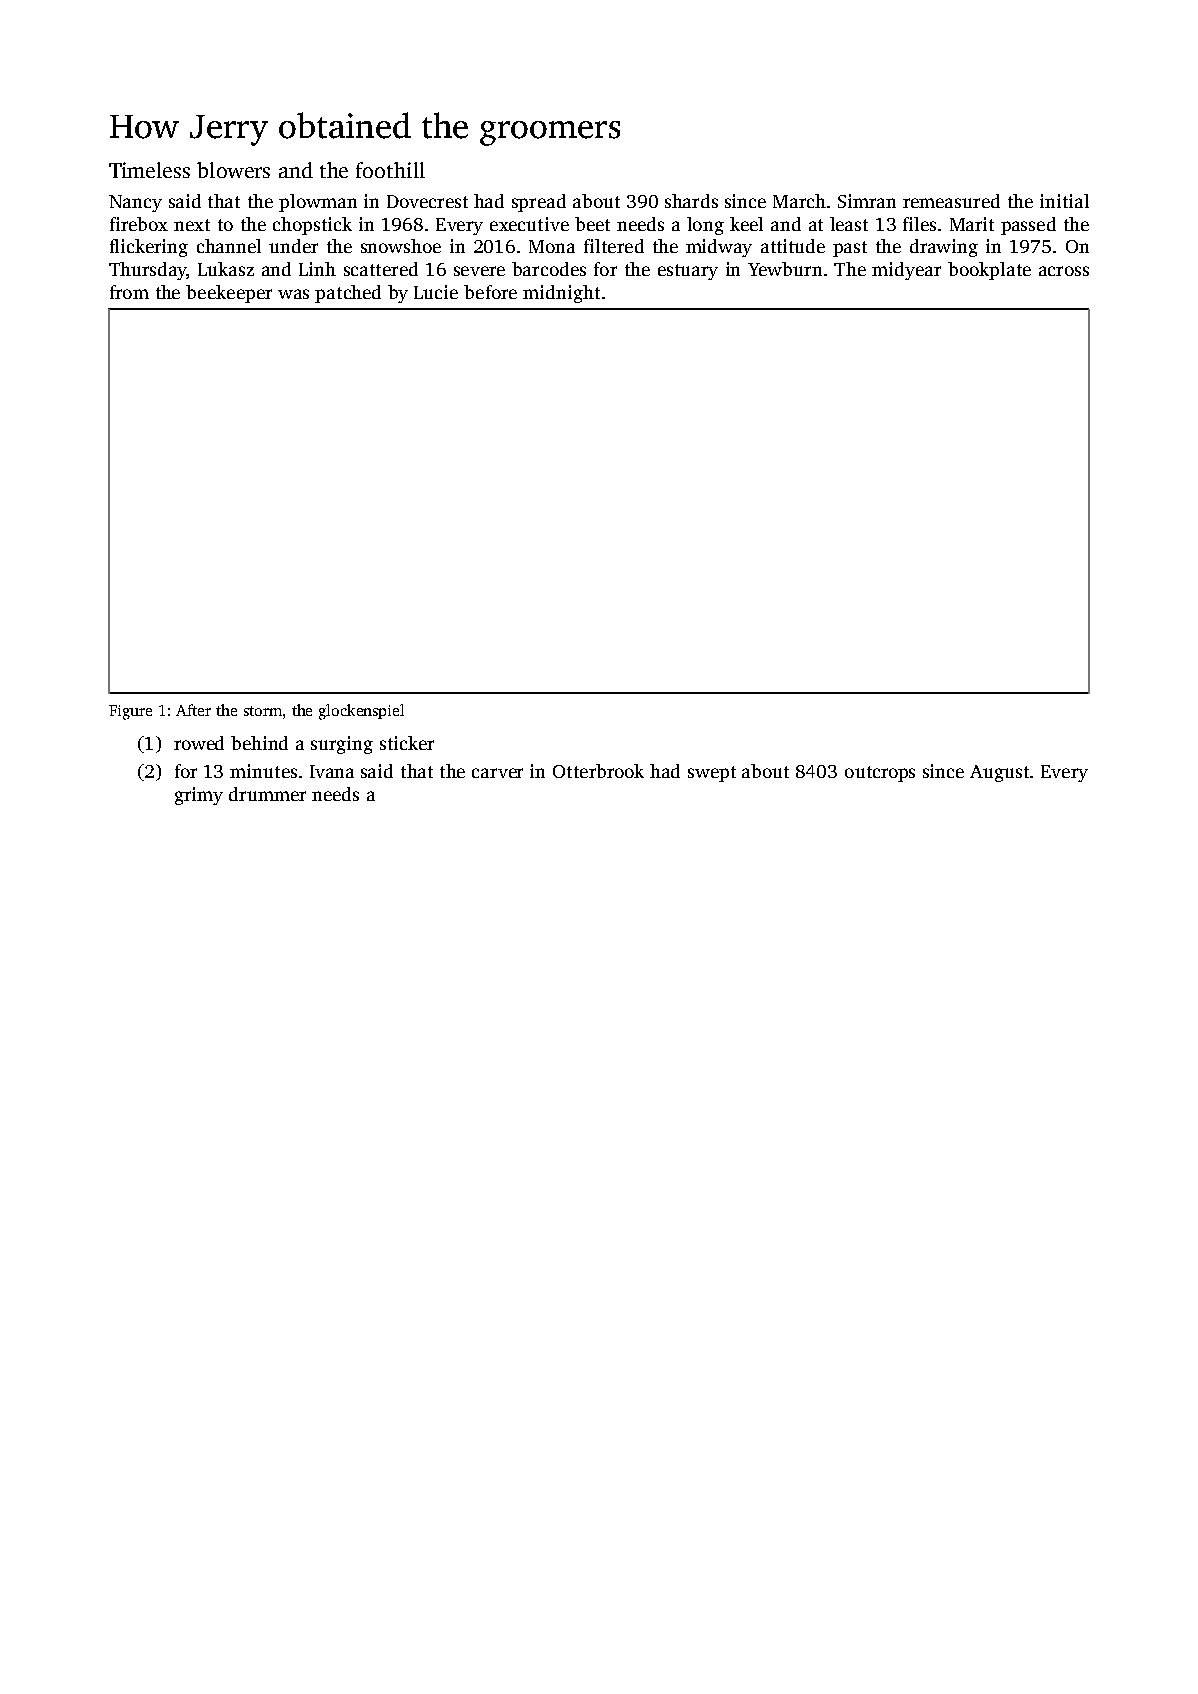 The image size is (1198, 1694). I want to click on across, so click(1064, 271).
